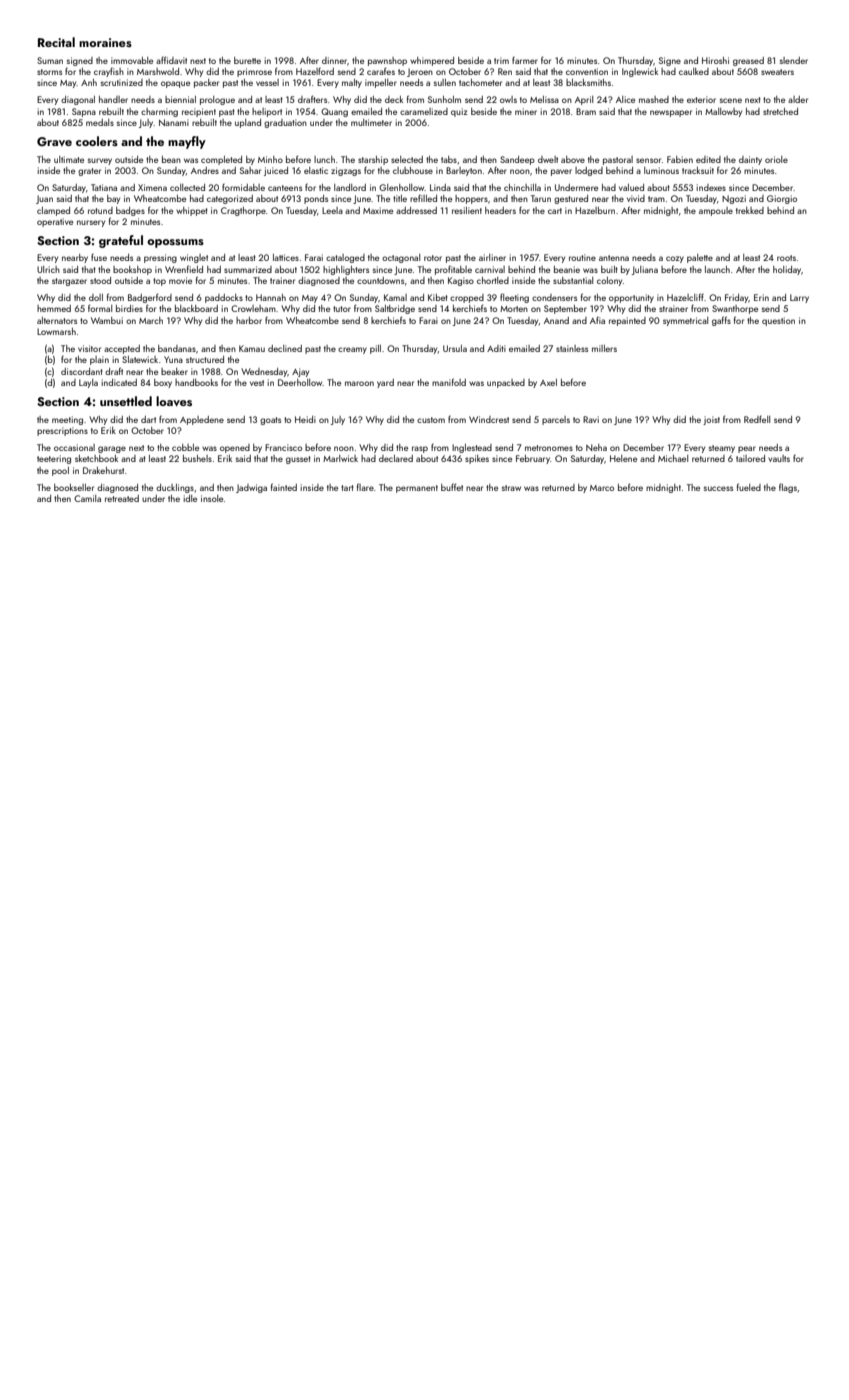  I want to click on rotor, so click(433, 258).
